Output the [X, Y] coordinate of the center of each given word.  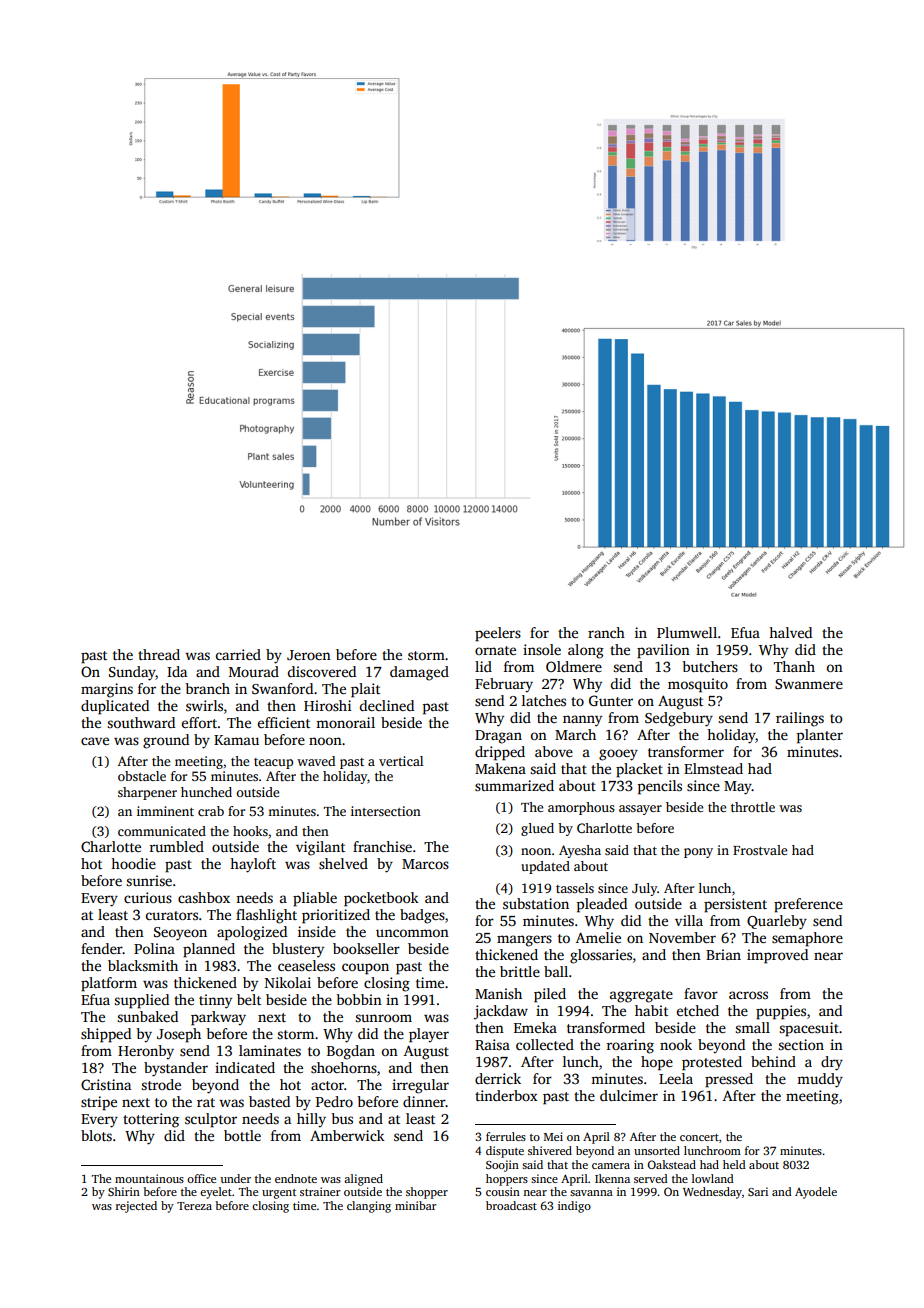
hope [657, 1063]
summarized [514, 785]
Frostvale [760, 850]
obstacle [142, 776]
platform [109, 984]
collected [545, 1044]
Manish [498, 993]
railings [800, 719]
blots [96, 1135]
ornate [495, 650]
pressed [729, 1080]
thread [159, 654]
